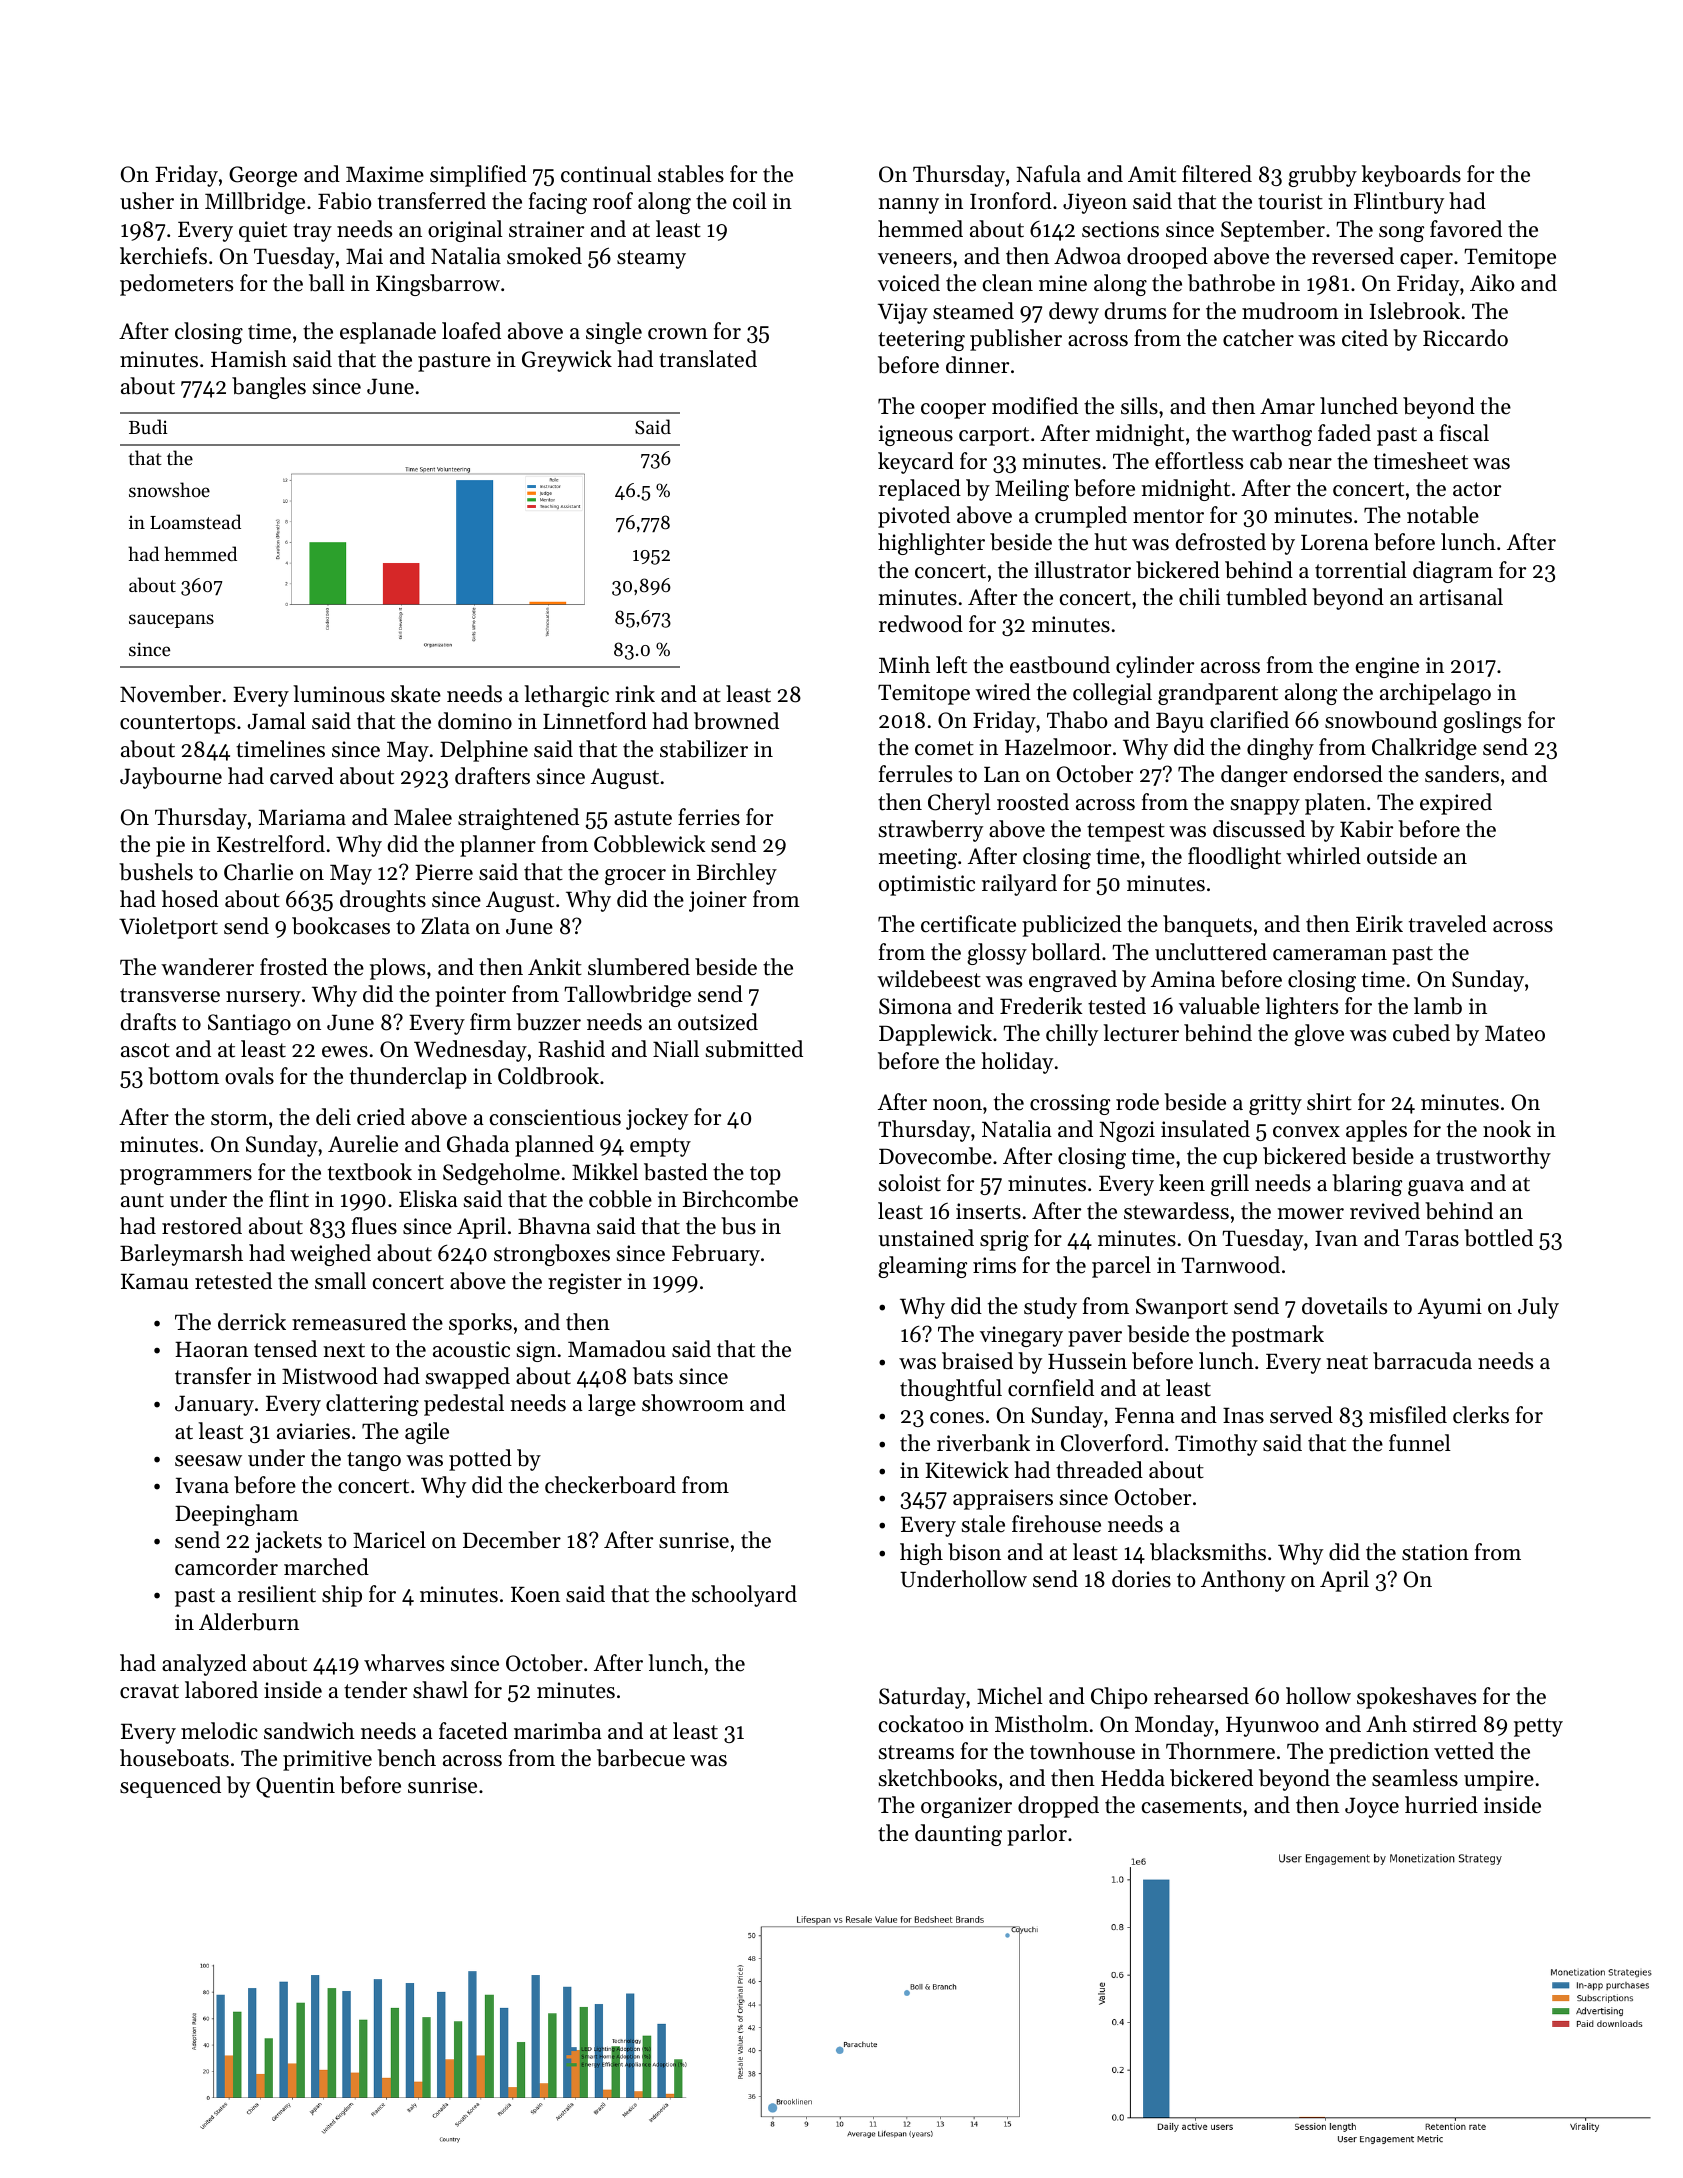 The image size is (1683, 2178). What do you see at coordinates (1367, 1185) in the screenshot?
I see `blaring` at bounding box center [1367, 1185].
